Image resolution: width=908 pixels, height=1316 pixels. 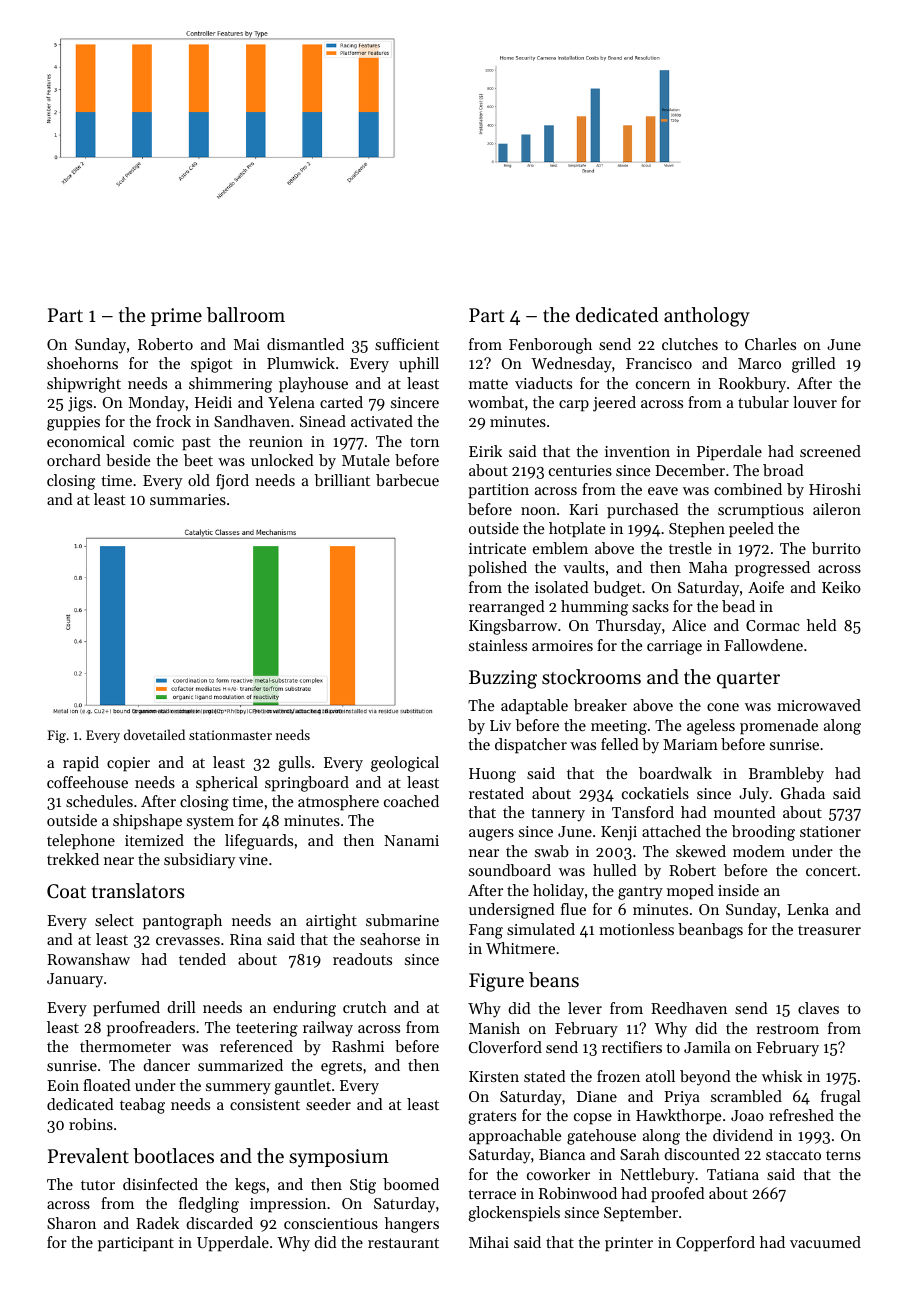 What do you see at coordinates (173, 1156) in the screenshot?
I see `bootlaces` at bounding box center [173, 1156].
